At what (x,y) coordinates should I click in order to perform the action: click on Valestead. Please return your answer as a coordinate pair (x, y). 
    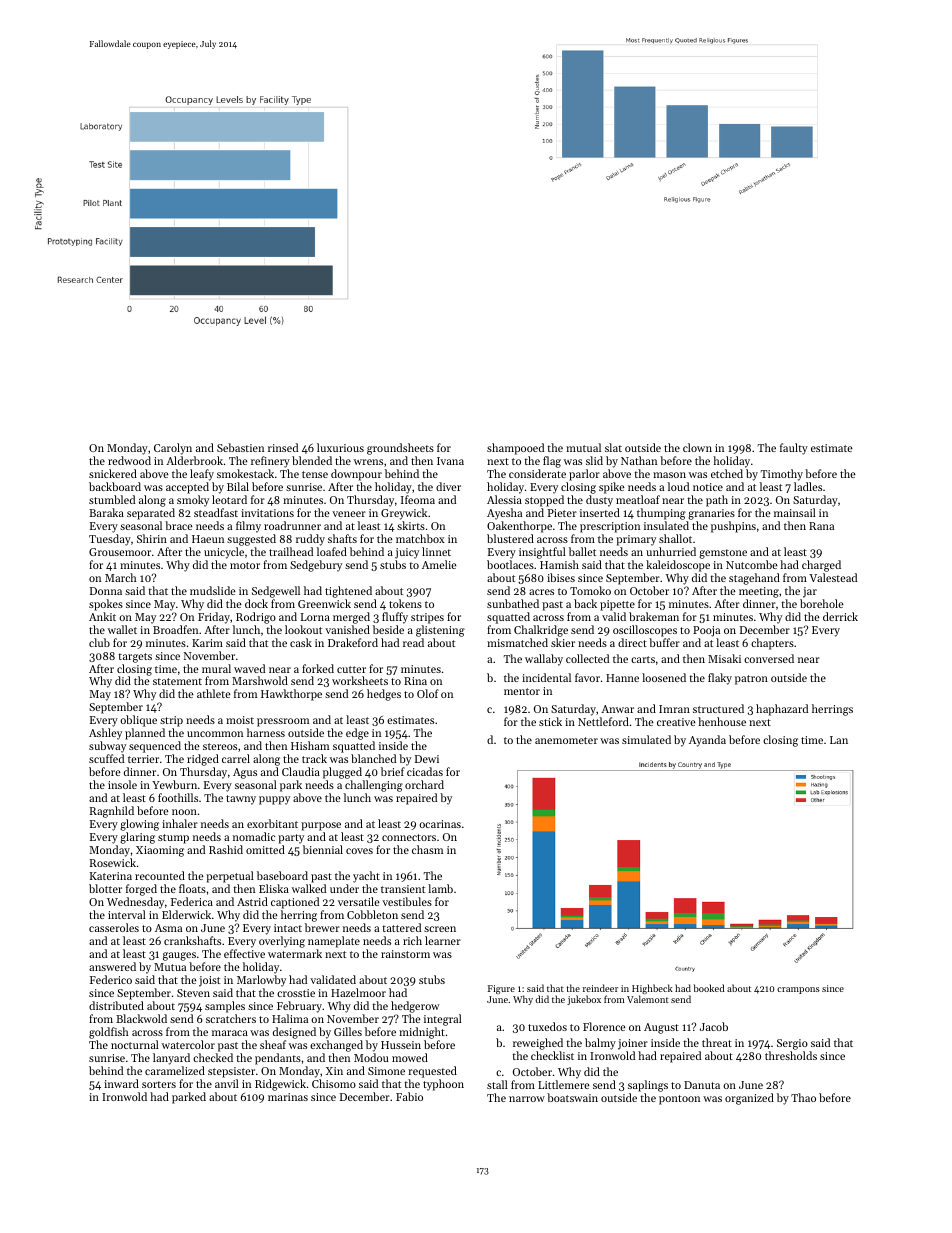
    Looking at the image, I should click on (833, 577).
